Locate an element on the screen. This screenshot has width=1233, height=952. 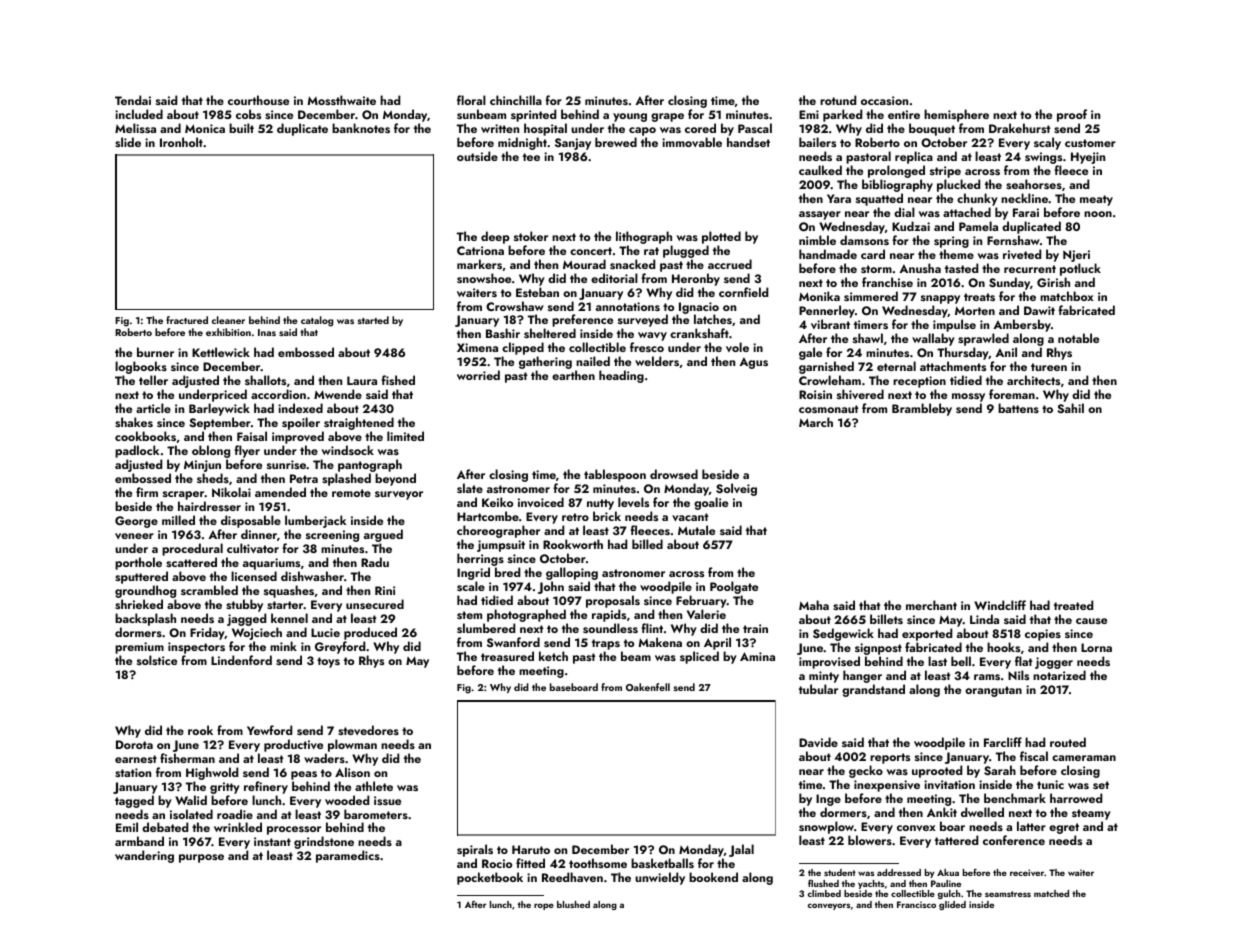
stem is located at coordinates (469, 615).
